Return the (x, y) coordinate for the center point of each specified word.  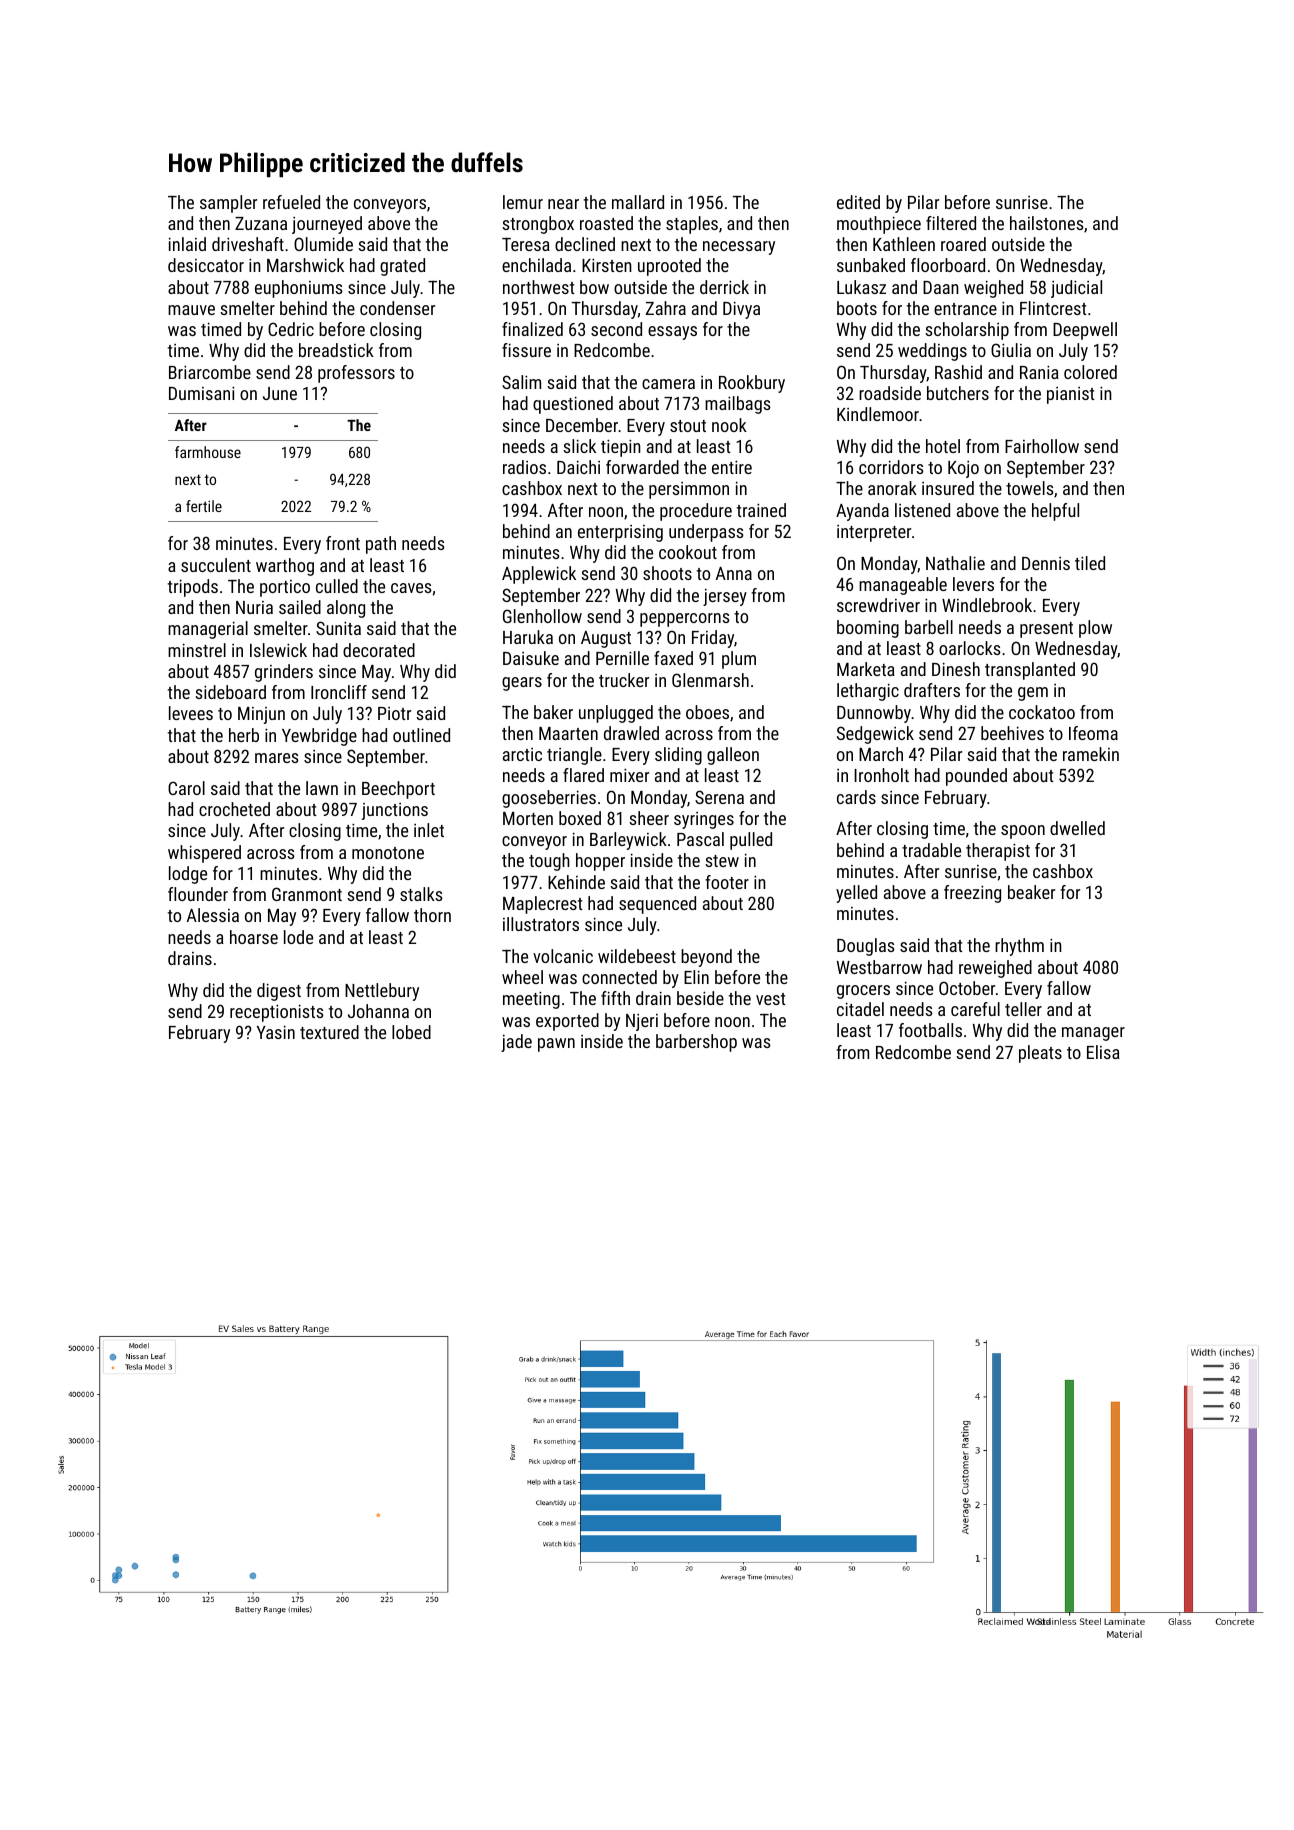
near (563, 204)
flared (583, 775)
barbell (929, 627)
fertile (204, 506)
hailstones (1047, 223)
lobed (411, 1032)
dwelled (1077, 828)
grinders (284, 673)
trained (761, 510)
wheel (522, 977)
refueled (291, 202)
